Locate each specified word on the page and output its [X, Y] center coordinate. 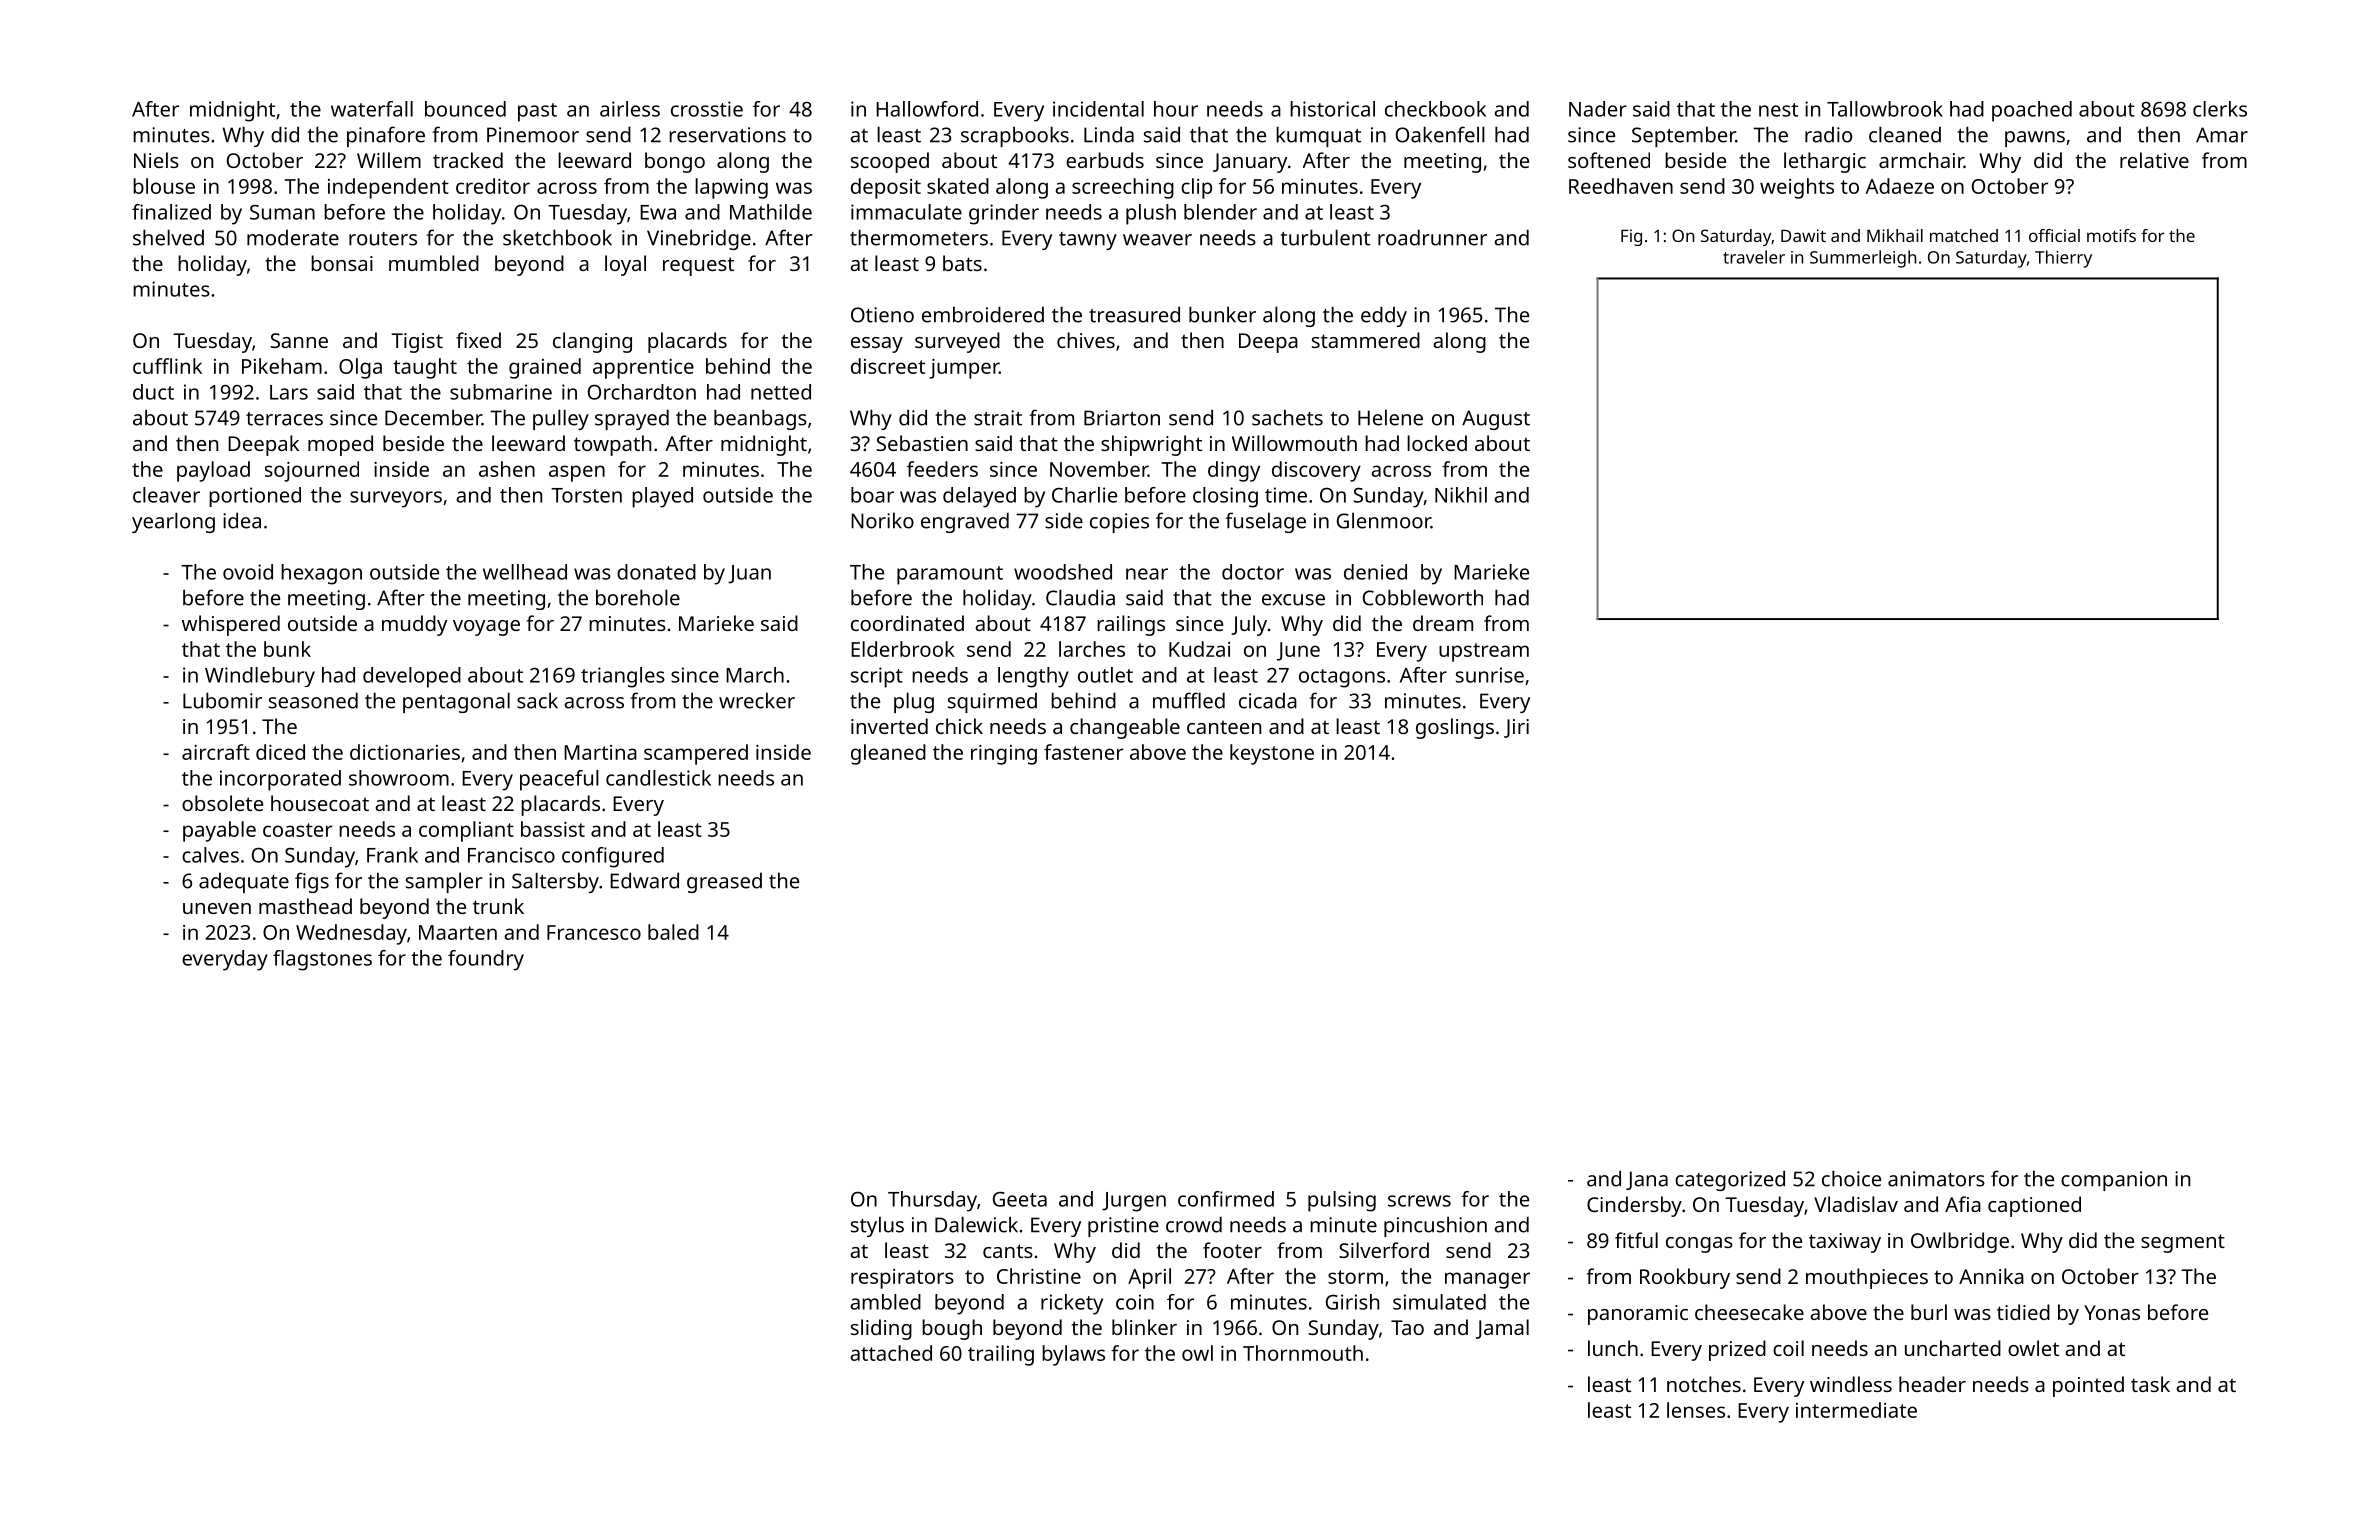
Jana [1647, 1180]
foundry [486, 960]
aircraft [216, 752]
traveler [1754, 257]
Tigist [417, 343]
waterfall [372, 109]
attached [891, 1353]
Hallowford [927, 109]
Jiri [1516, 728]
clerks [2220, 109]
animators [1936, 1179]
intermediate [1856, 1410]
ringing [1004, 755]
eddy [1384, 316]
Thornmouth [1303, 1353]
